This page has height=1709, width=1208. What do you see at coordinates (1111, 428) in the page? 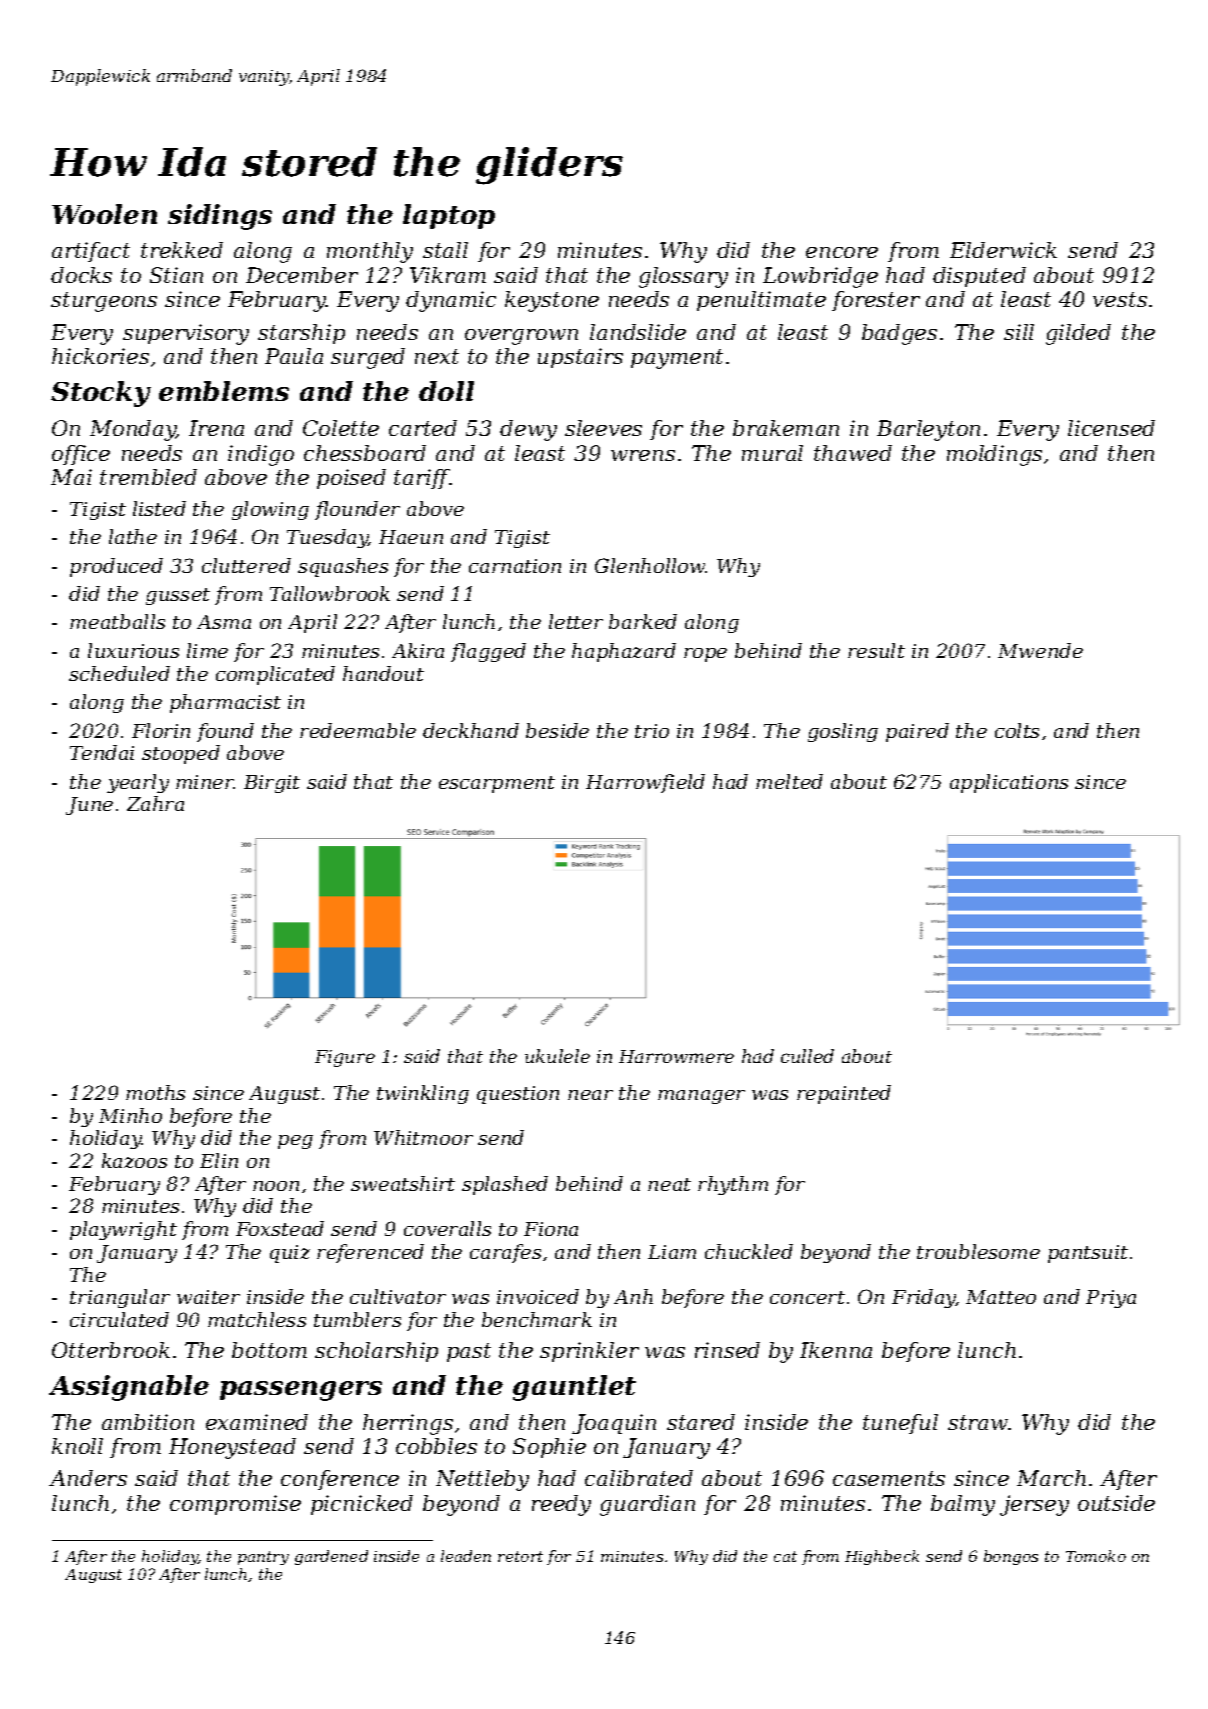
I see `licensed` at bounding box center [1111, 428].
